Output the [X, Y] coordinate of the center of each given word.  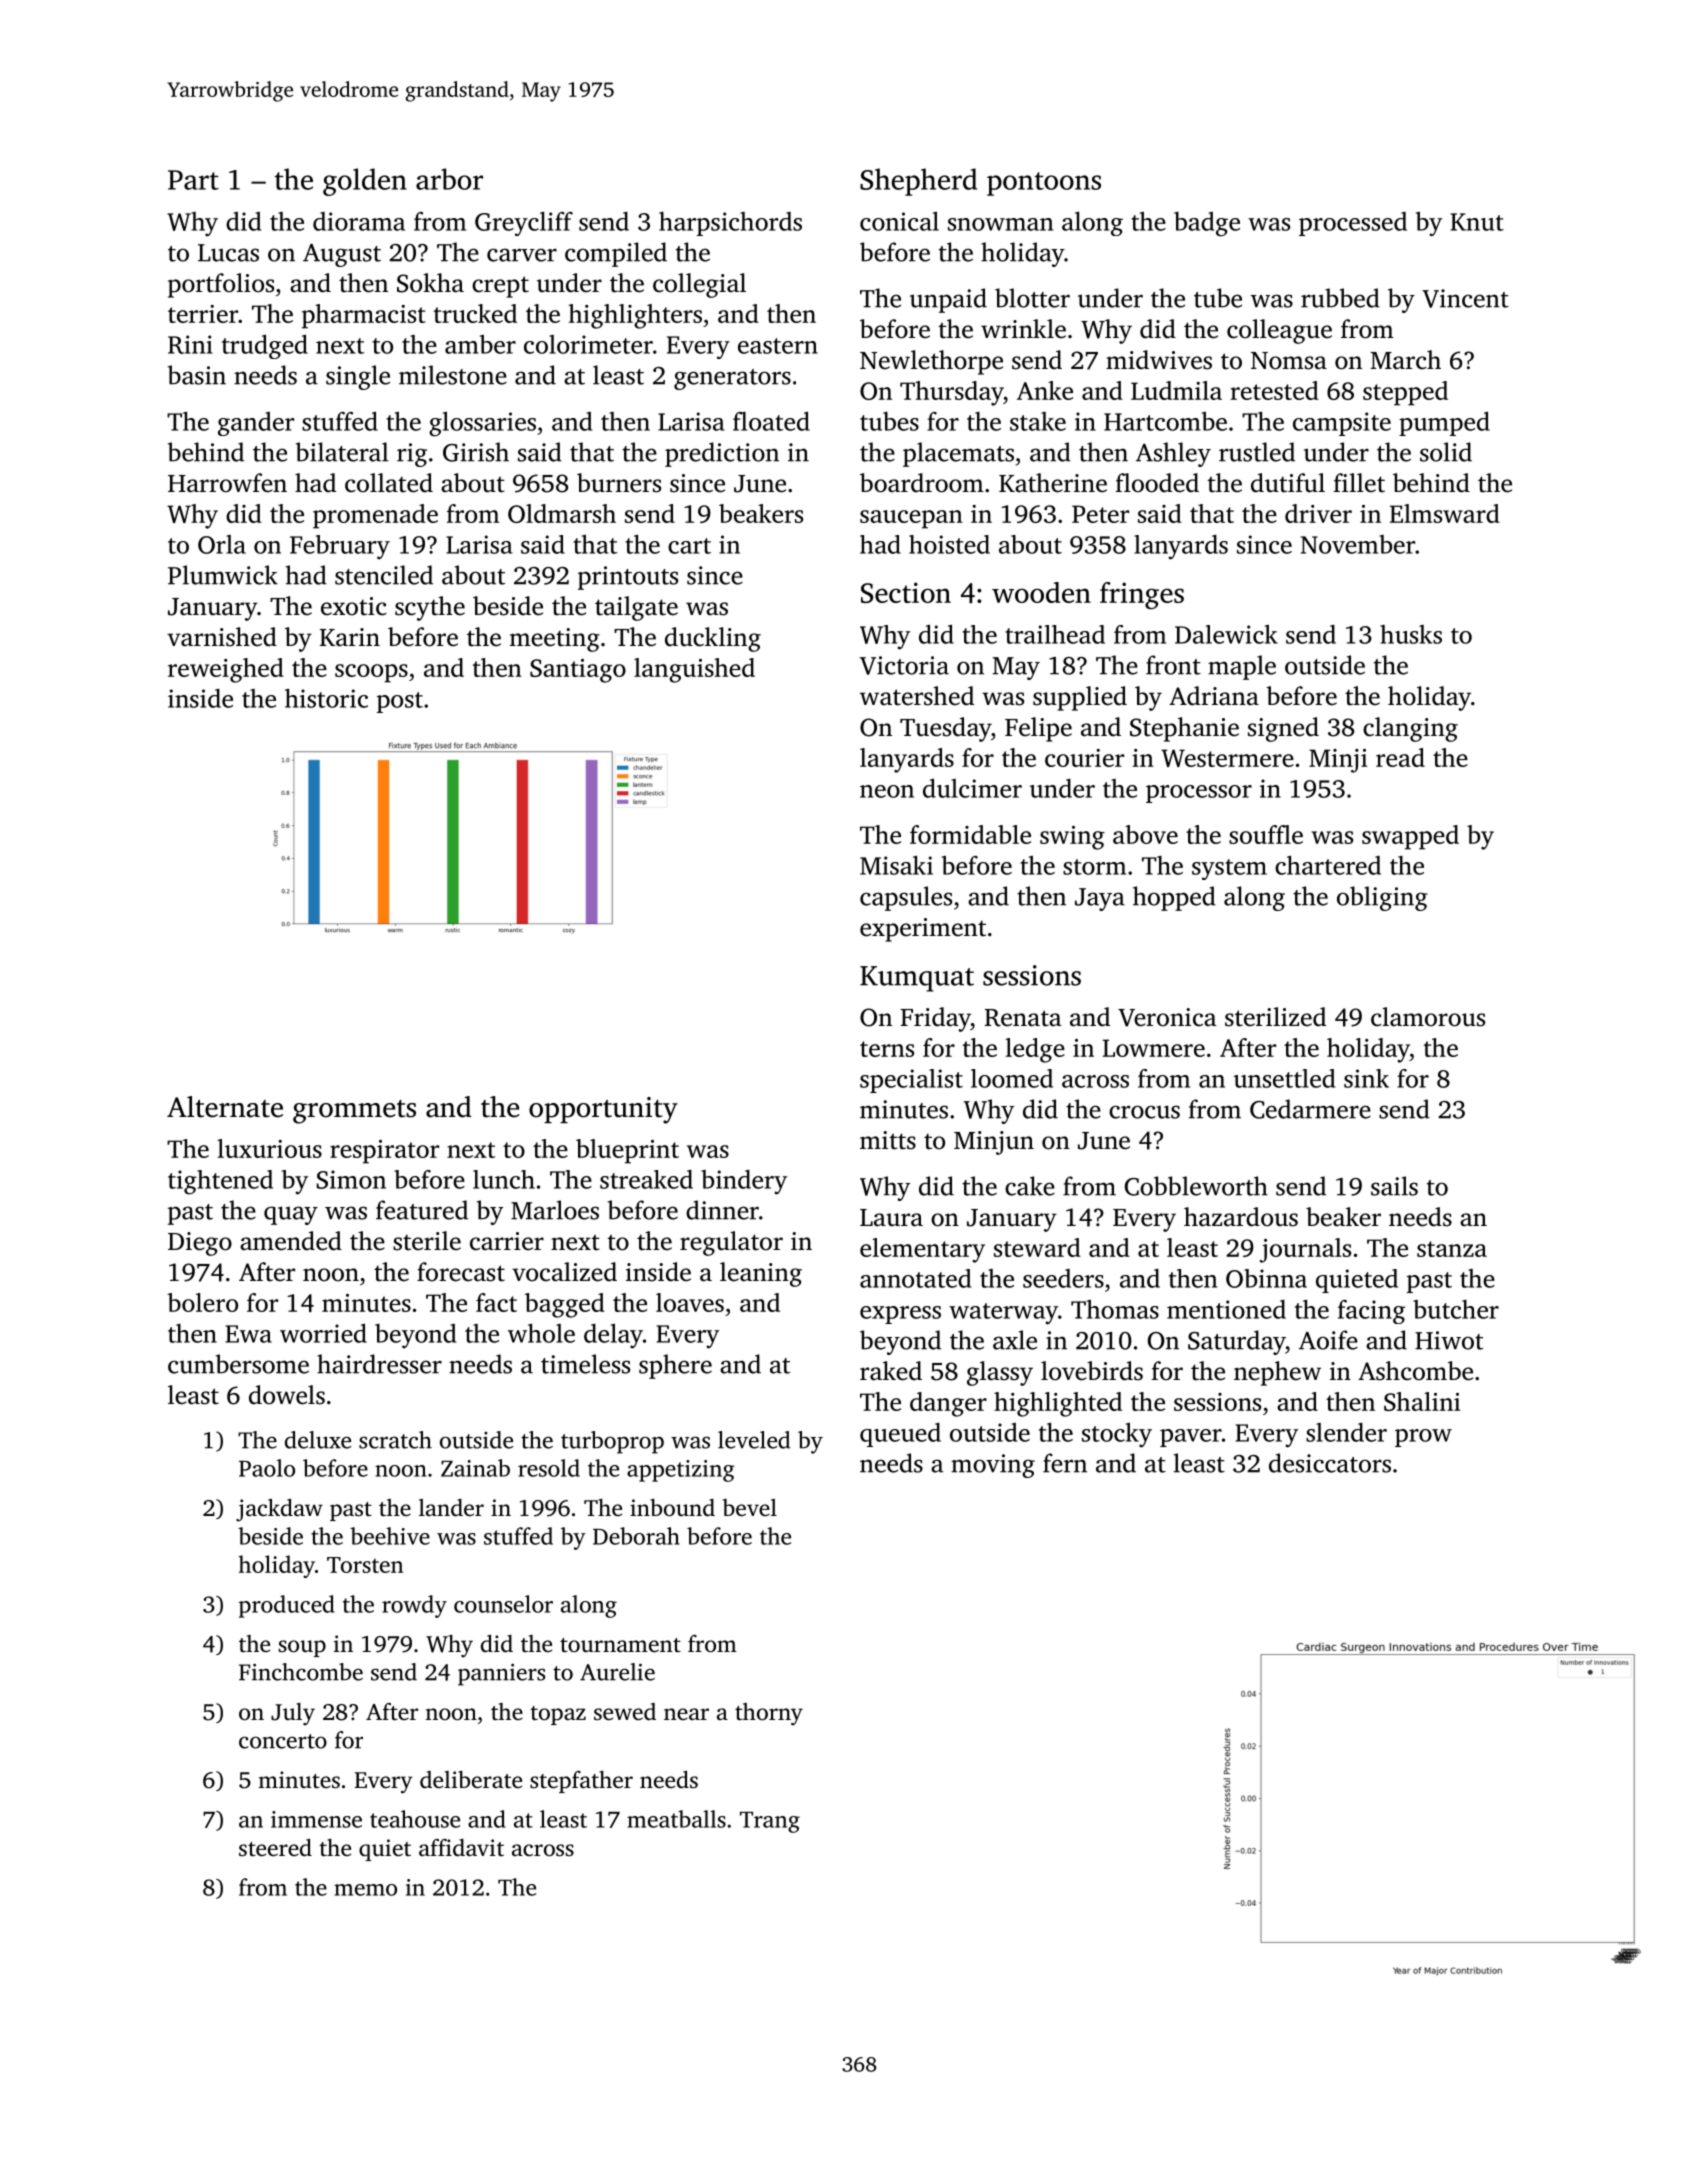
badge [1207, 224]
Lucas [228, 253]
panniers [501, 1674]
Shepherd [918, 182]
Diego [200, 1244]
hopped [1174, 898]
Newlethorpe [931, 362]
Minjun [994, 1143]
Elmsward [1445, 513]
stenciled [384, 575]
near [686, 1714]
